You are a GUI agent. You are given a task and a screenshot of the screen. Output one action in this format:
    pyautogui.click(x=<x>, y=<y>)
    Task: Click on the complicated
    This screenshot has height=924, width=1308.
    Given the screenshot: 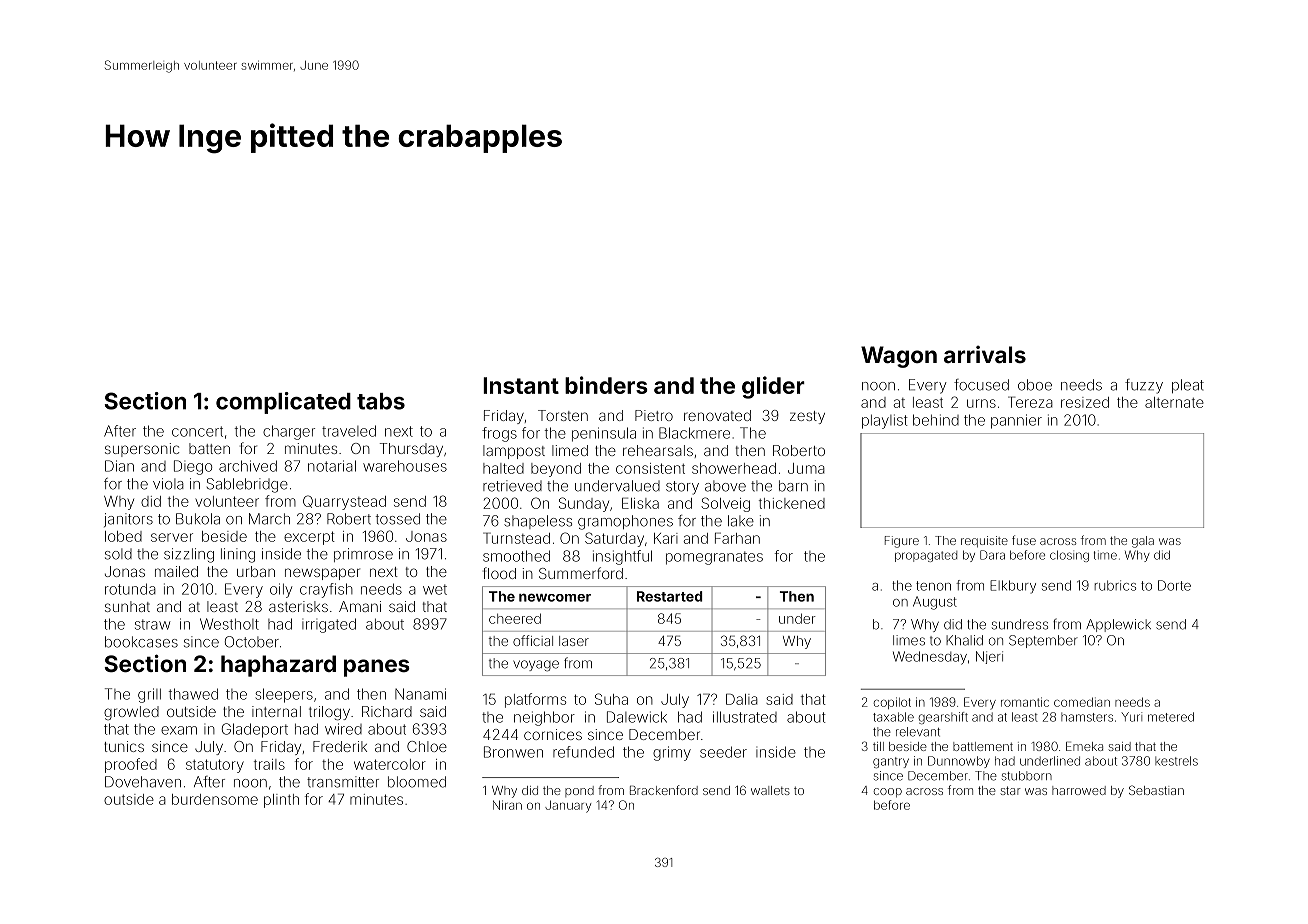 What is the action you would take?
    pyautogui.click(x=283, y=403)
